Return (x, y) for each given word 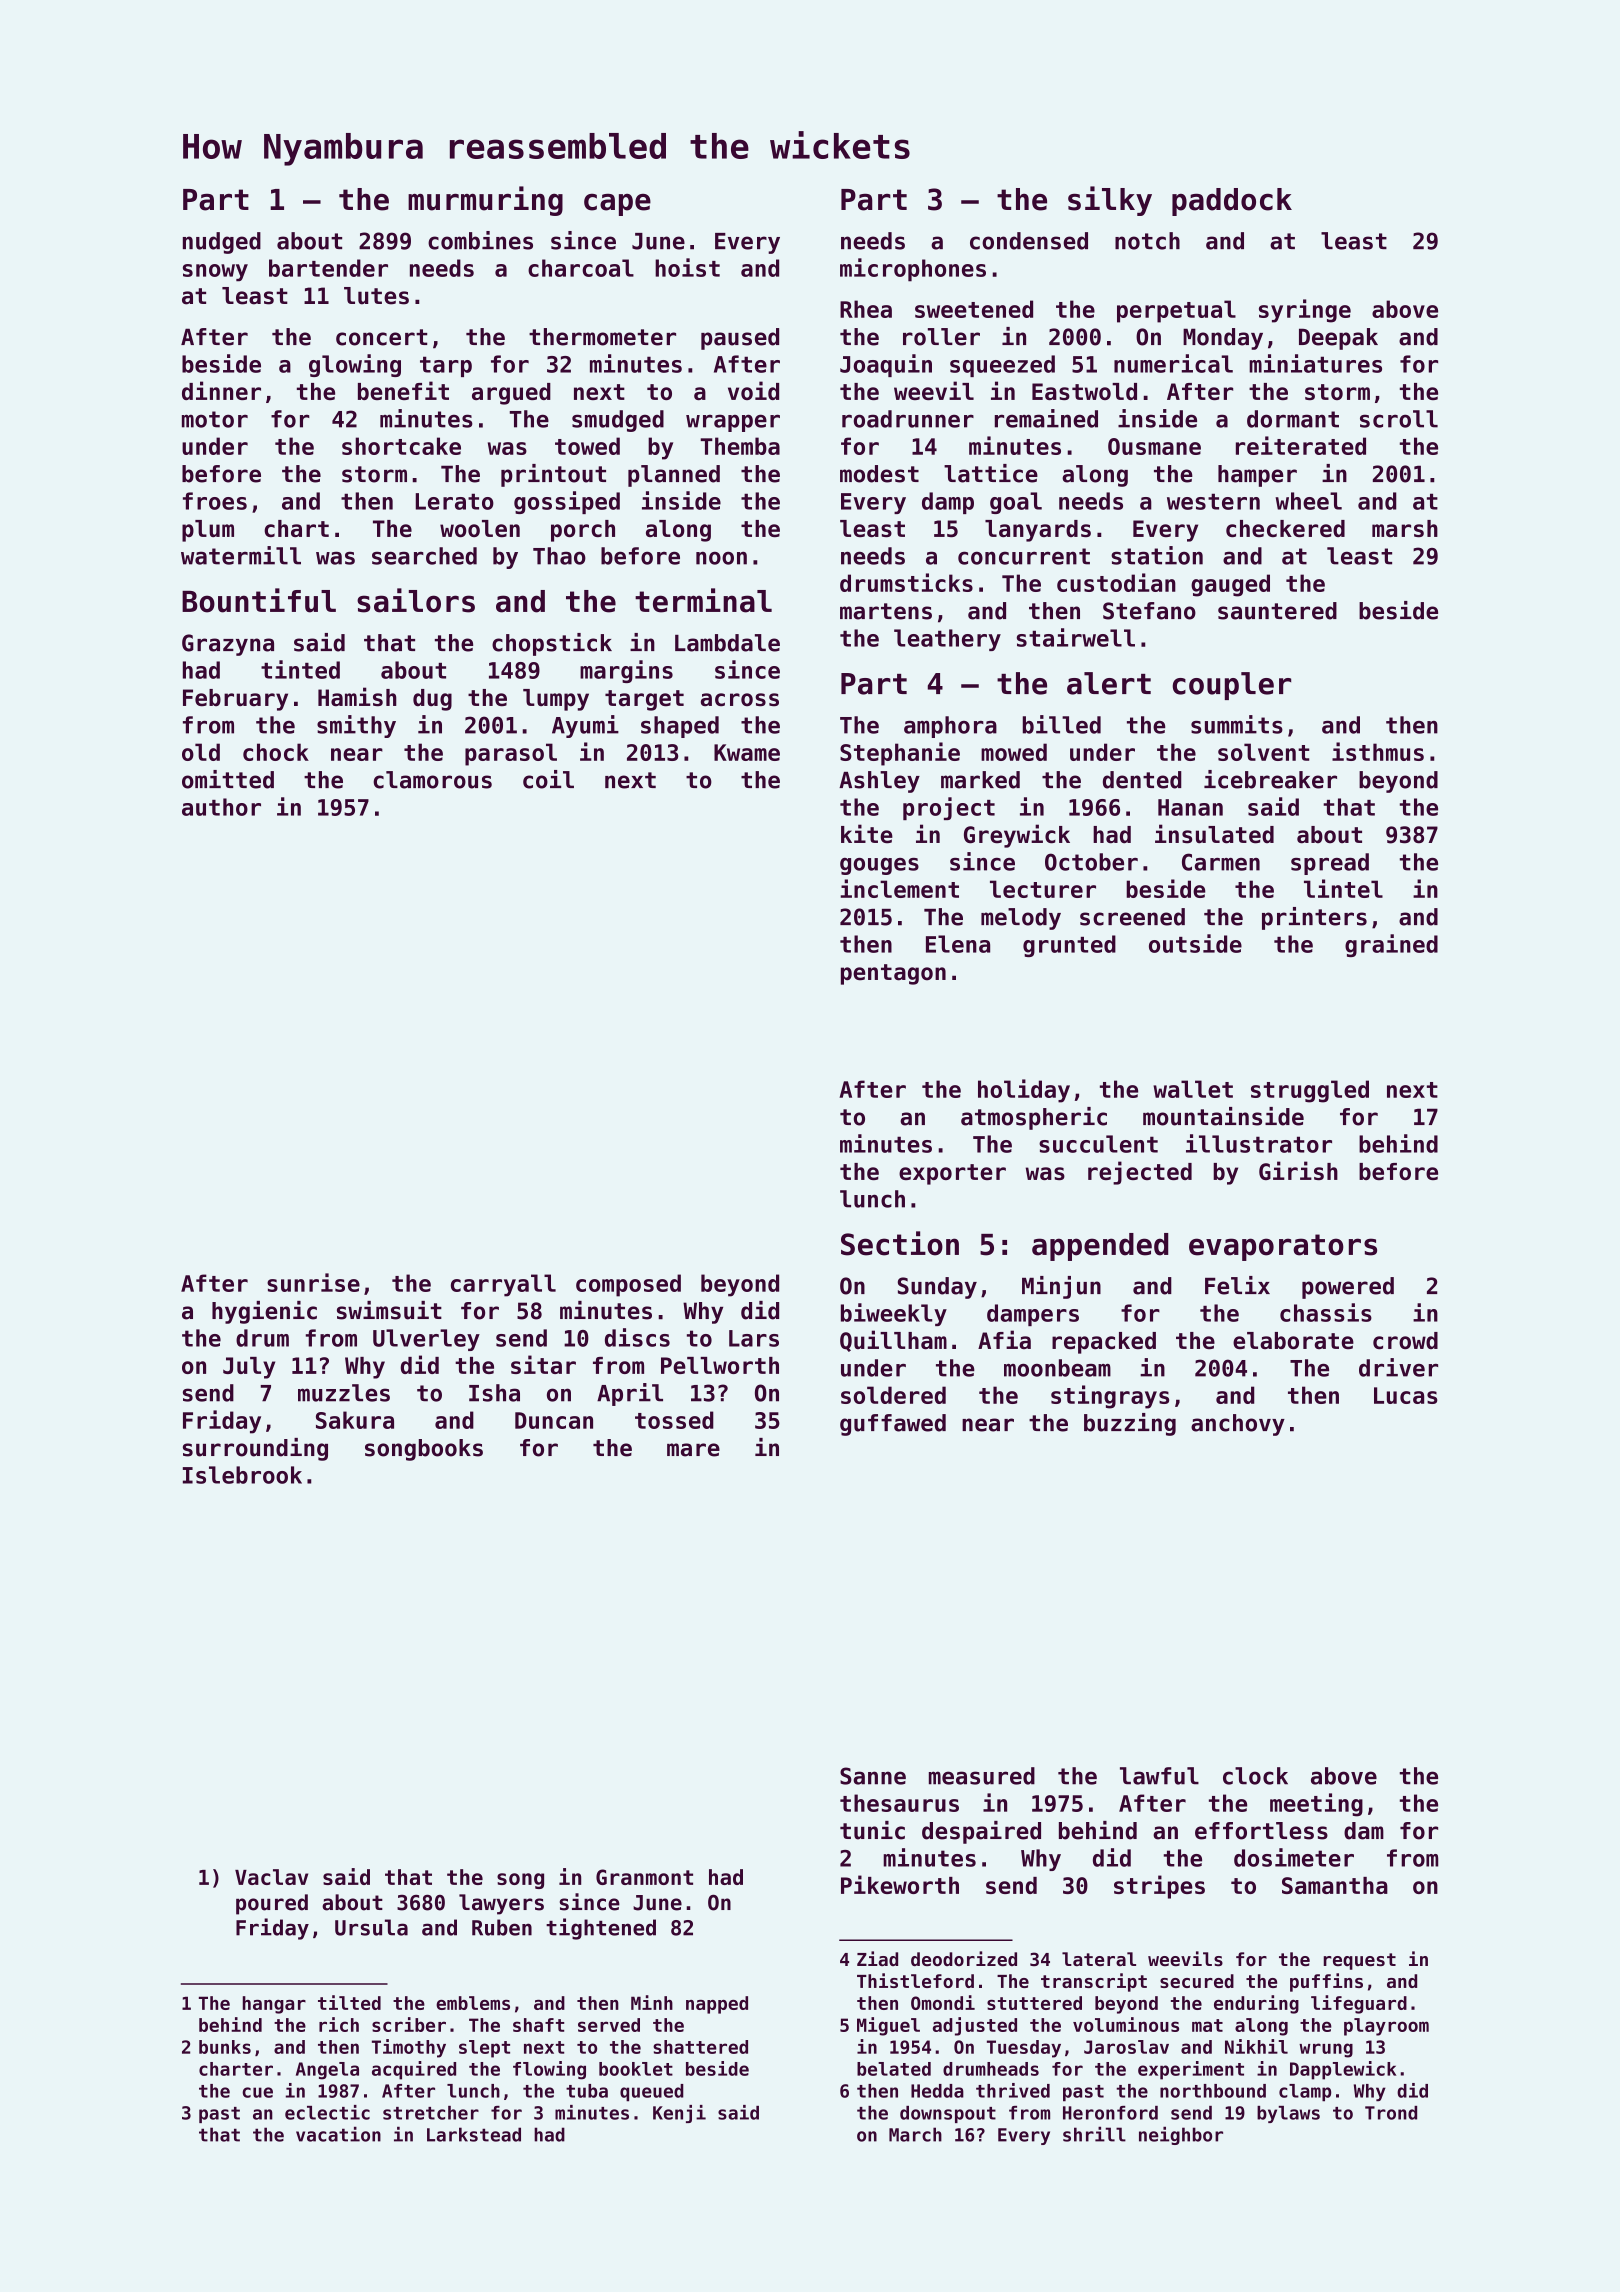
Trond (1391, 2113)
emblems (473, 2003)
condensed (1029, 241)
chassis (1326, 1312)
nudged (222, 243)
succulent (1098, 1144)
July (249, 1368)
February (235, 700)
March (915, 2134)
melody (1021, 919)
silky (1110, 201)
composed (628, 1285)
